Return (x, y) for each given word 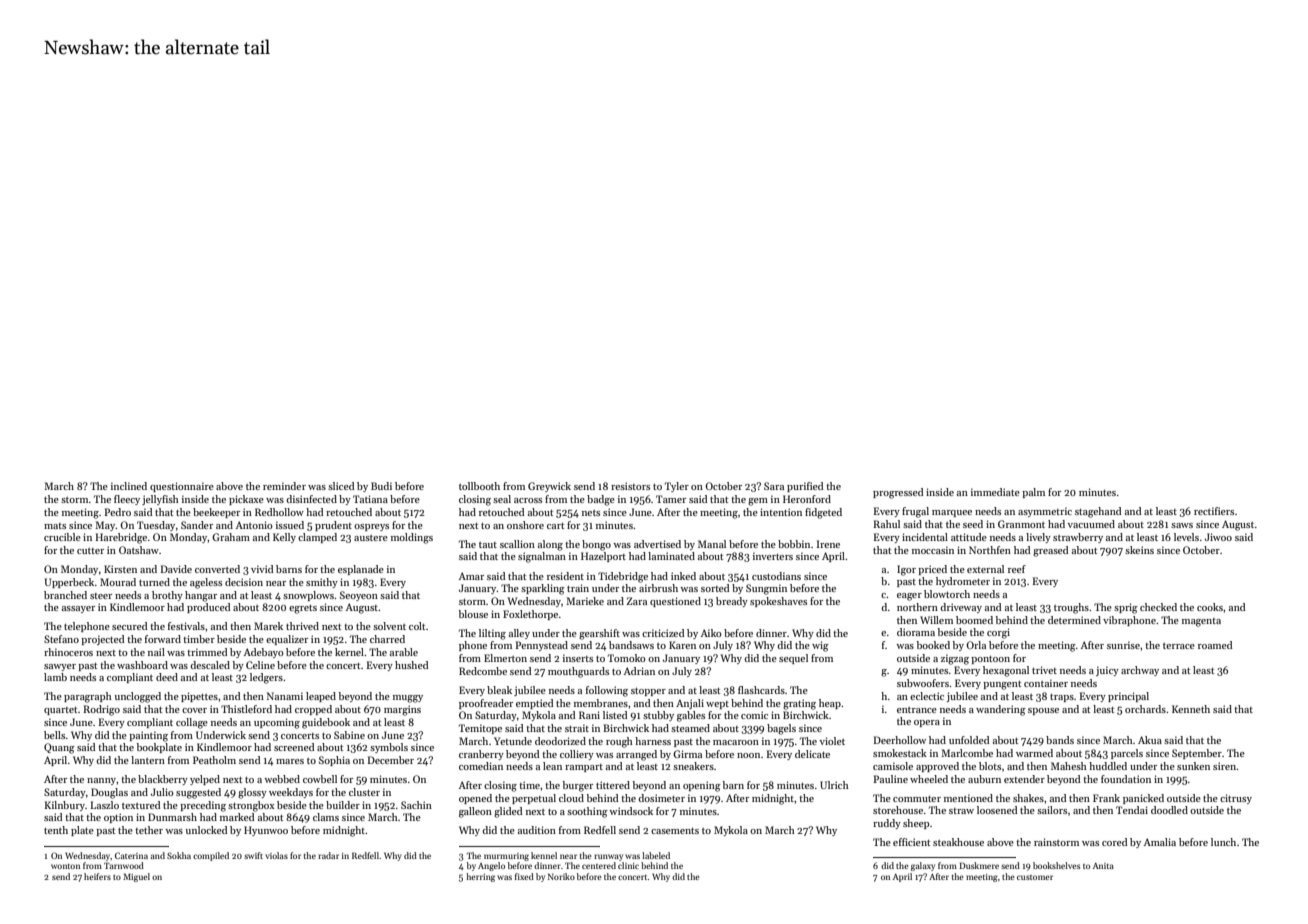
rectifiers (1214, 511)
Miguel (136, 877)
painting (148, 736)
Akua (1150, 740)
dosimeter (661, 798)
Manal (712, 544)
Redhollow (279, 512)
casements (675, 831)
